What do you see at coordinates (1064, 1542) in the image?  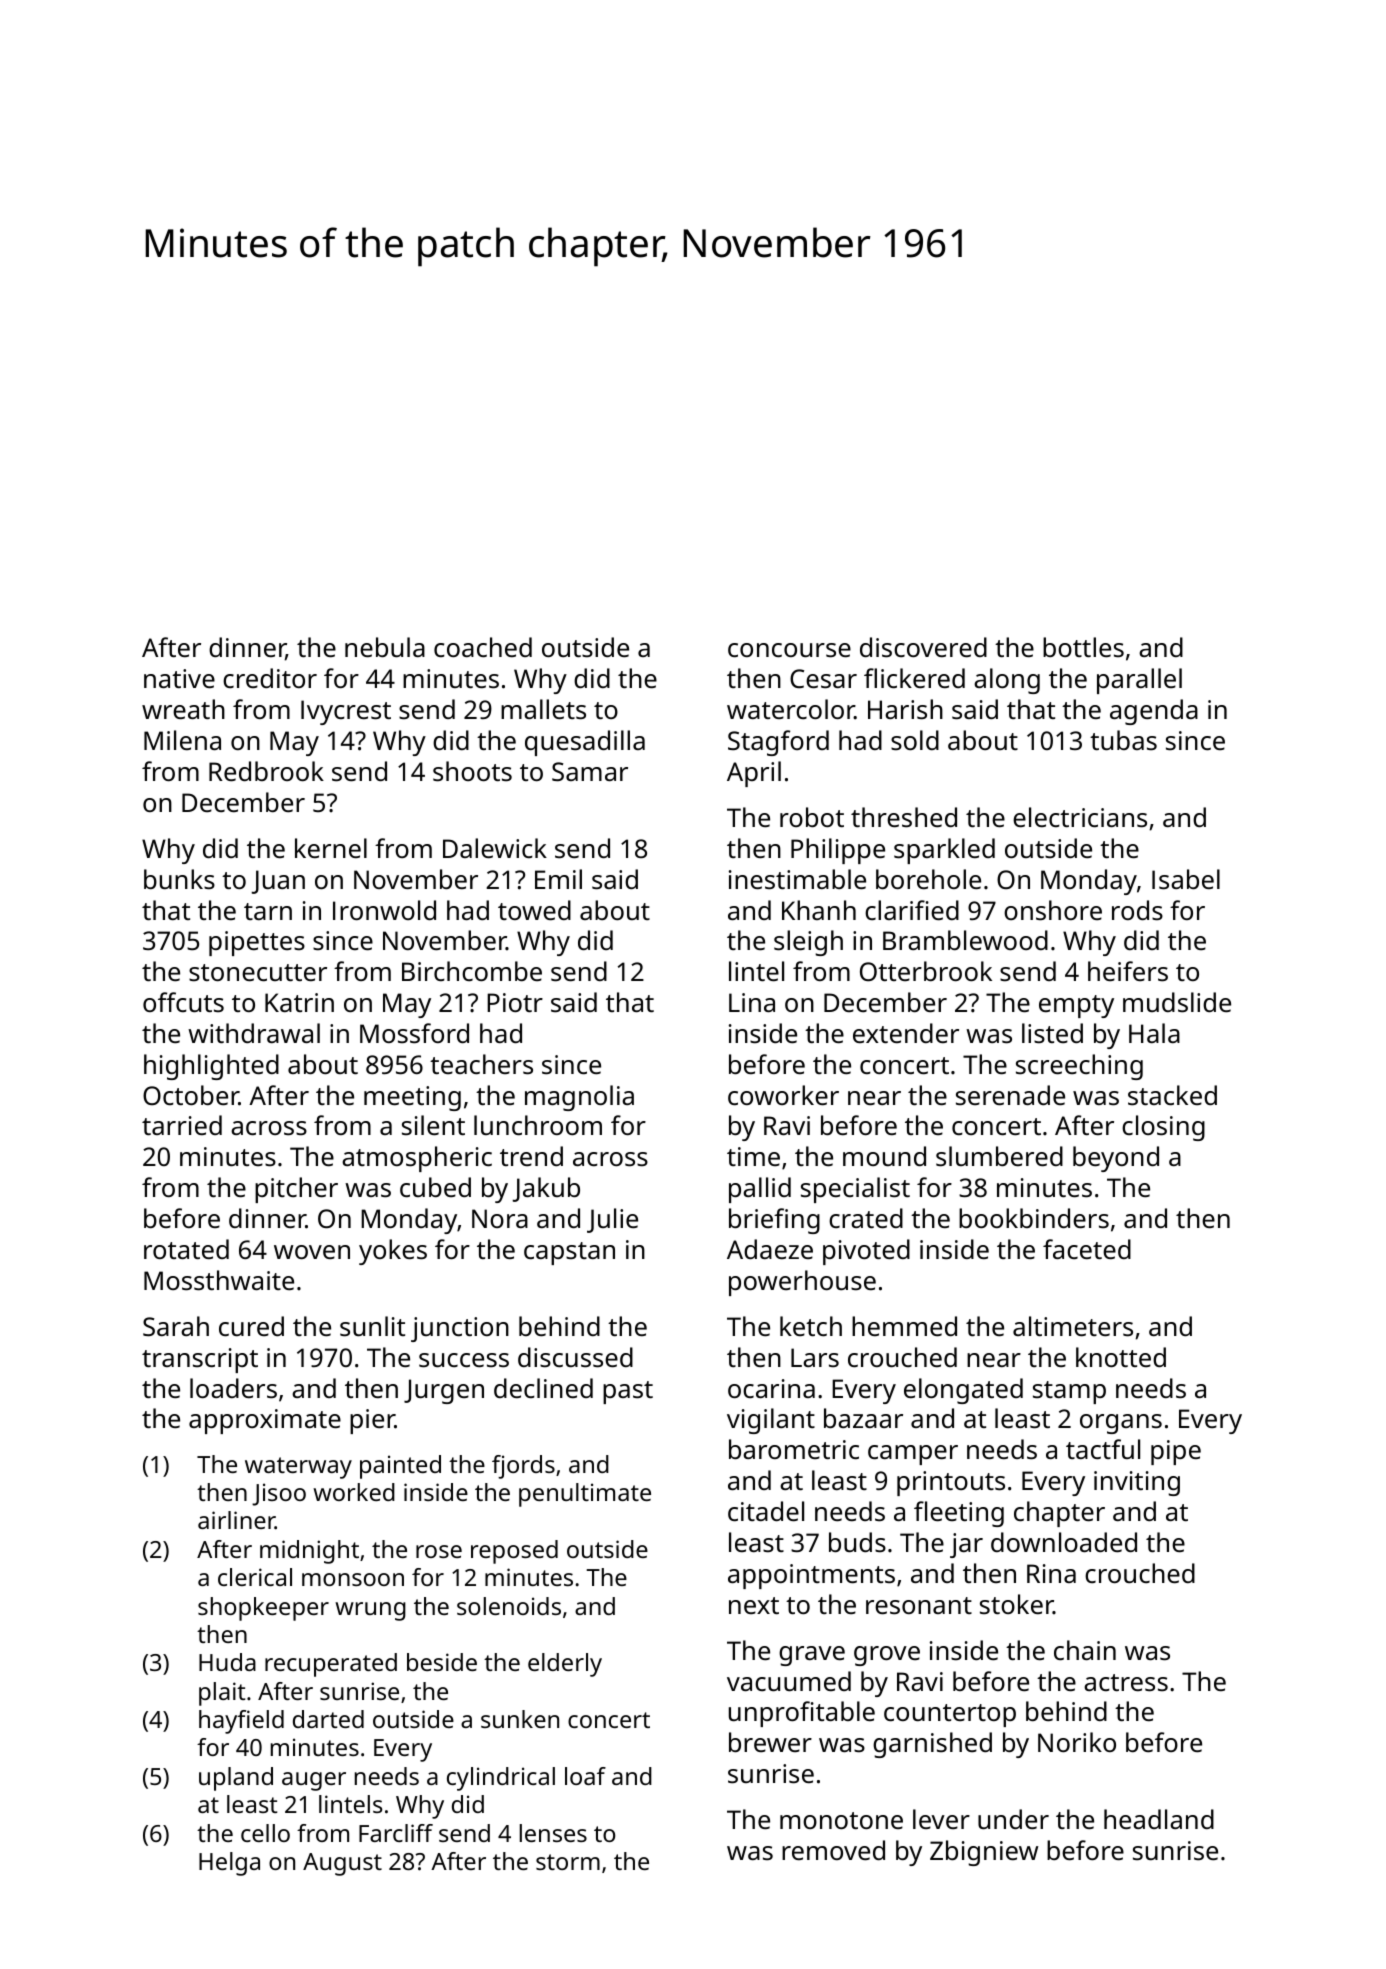 I see `downloaded` at bounding box center [1064, 1542].
